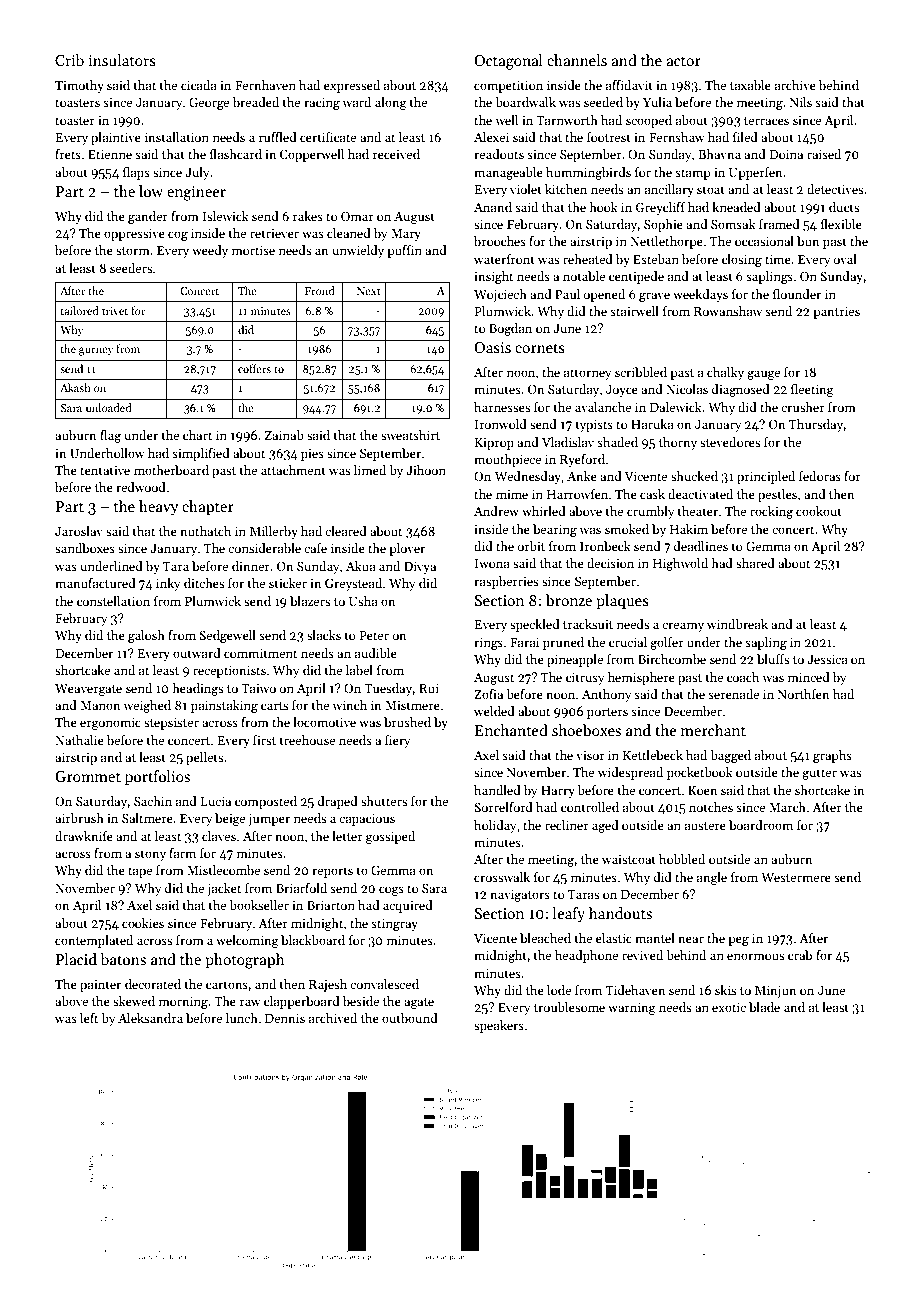 The height and width of the page is (1314, 924). I want to click on pineapple, so click(575, 660).
